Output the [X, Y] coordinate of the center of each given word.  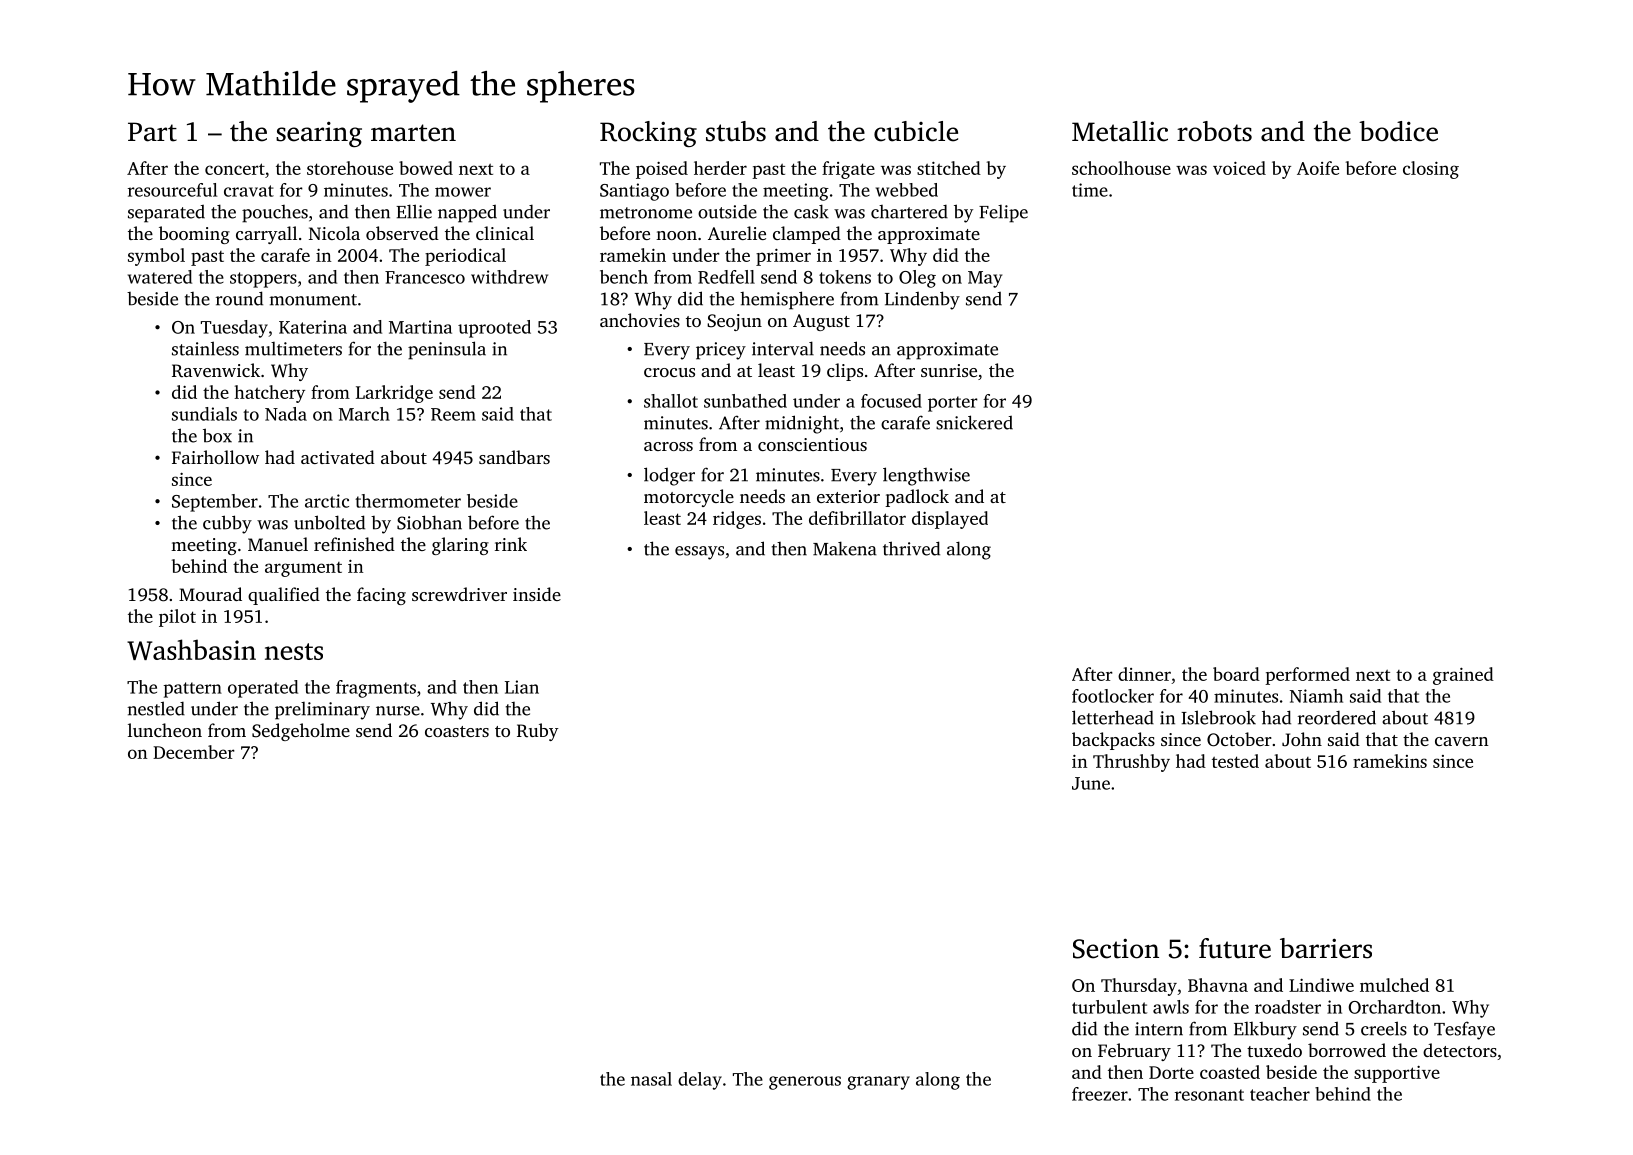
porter [953, 404]
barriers [1326, 948]
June [1091, 783]
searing [319, 134]
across [668, 446]
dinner [1144, 674]
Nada [286, 414]
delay [700, 1081]
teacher [1280, 1094]
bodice [1398, 131]
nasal [651, 1079]
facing [381, 596]
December [194, 752]
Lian [522, 687]
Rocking [648, 134]
